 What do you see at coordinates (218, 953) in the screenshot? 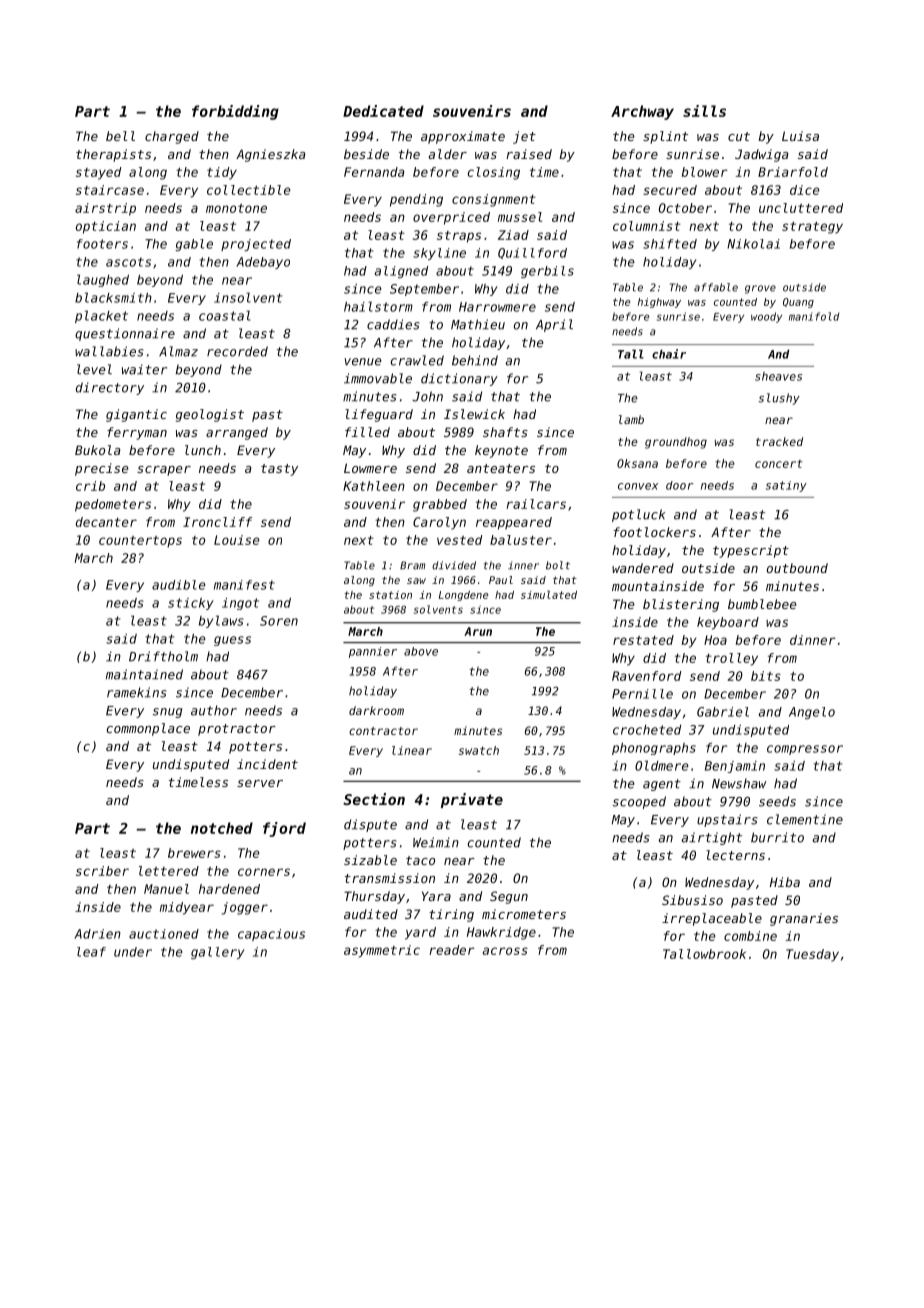
I see `gallery` at bounding box center [218, 953].
